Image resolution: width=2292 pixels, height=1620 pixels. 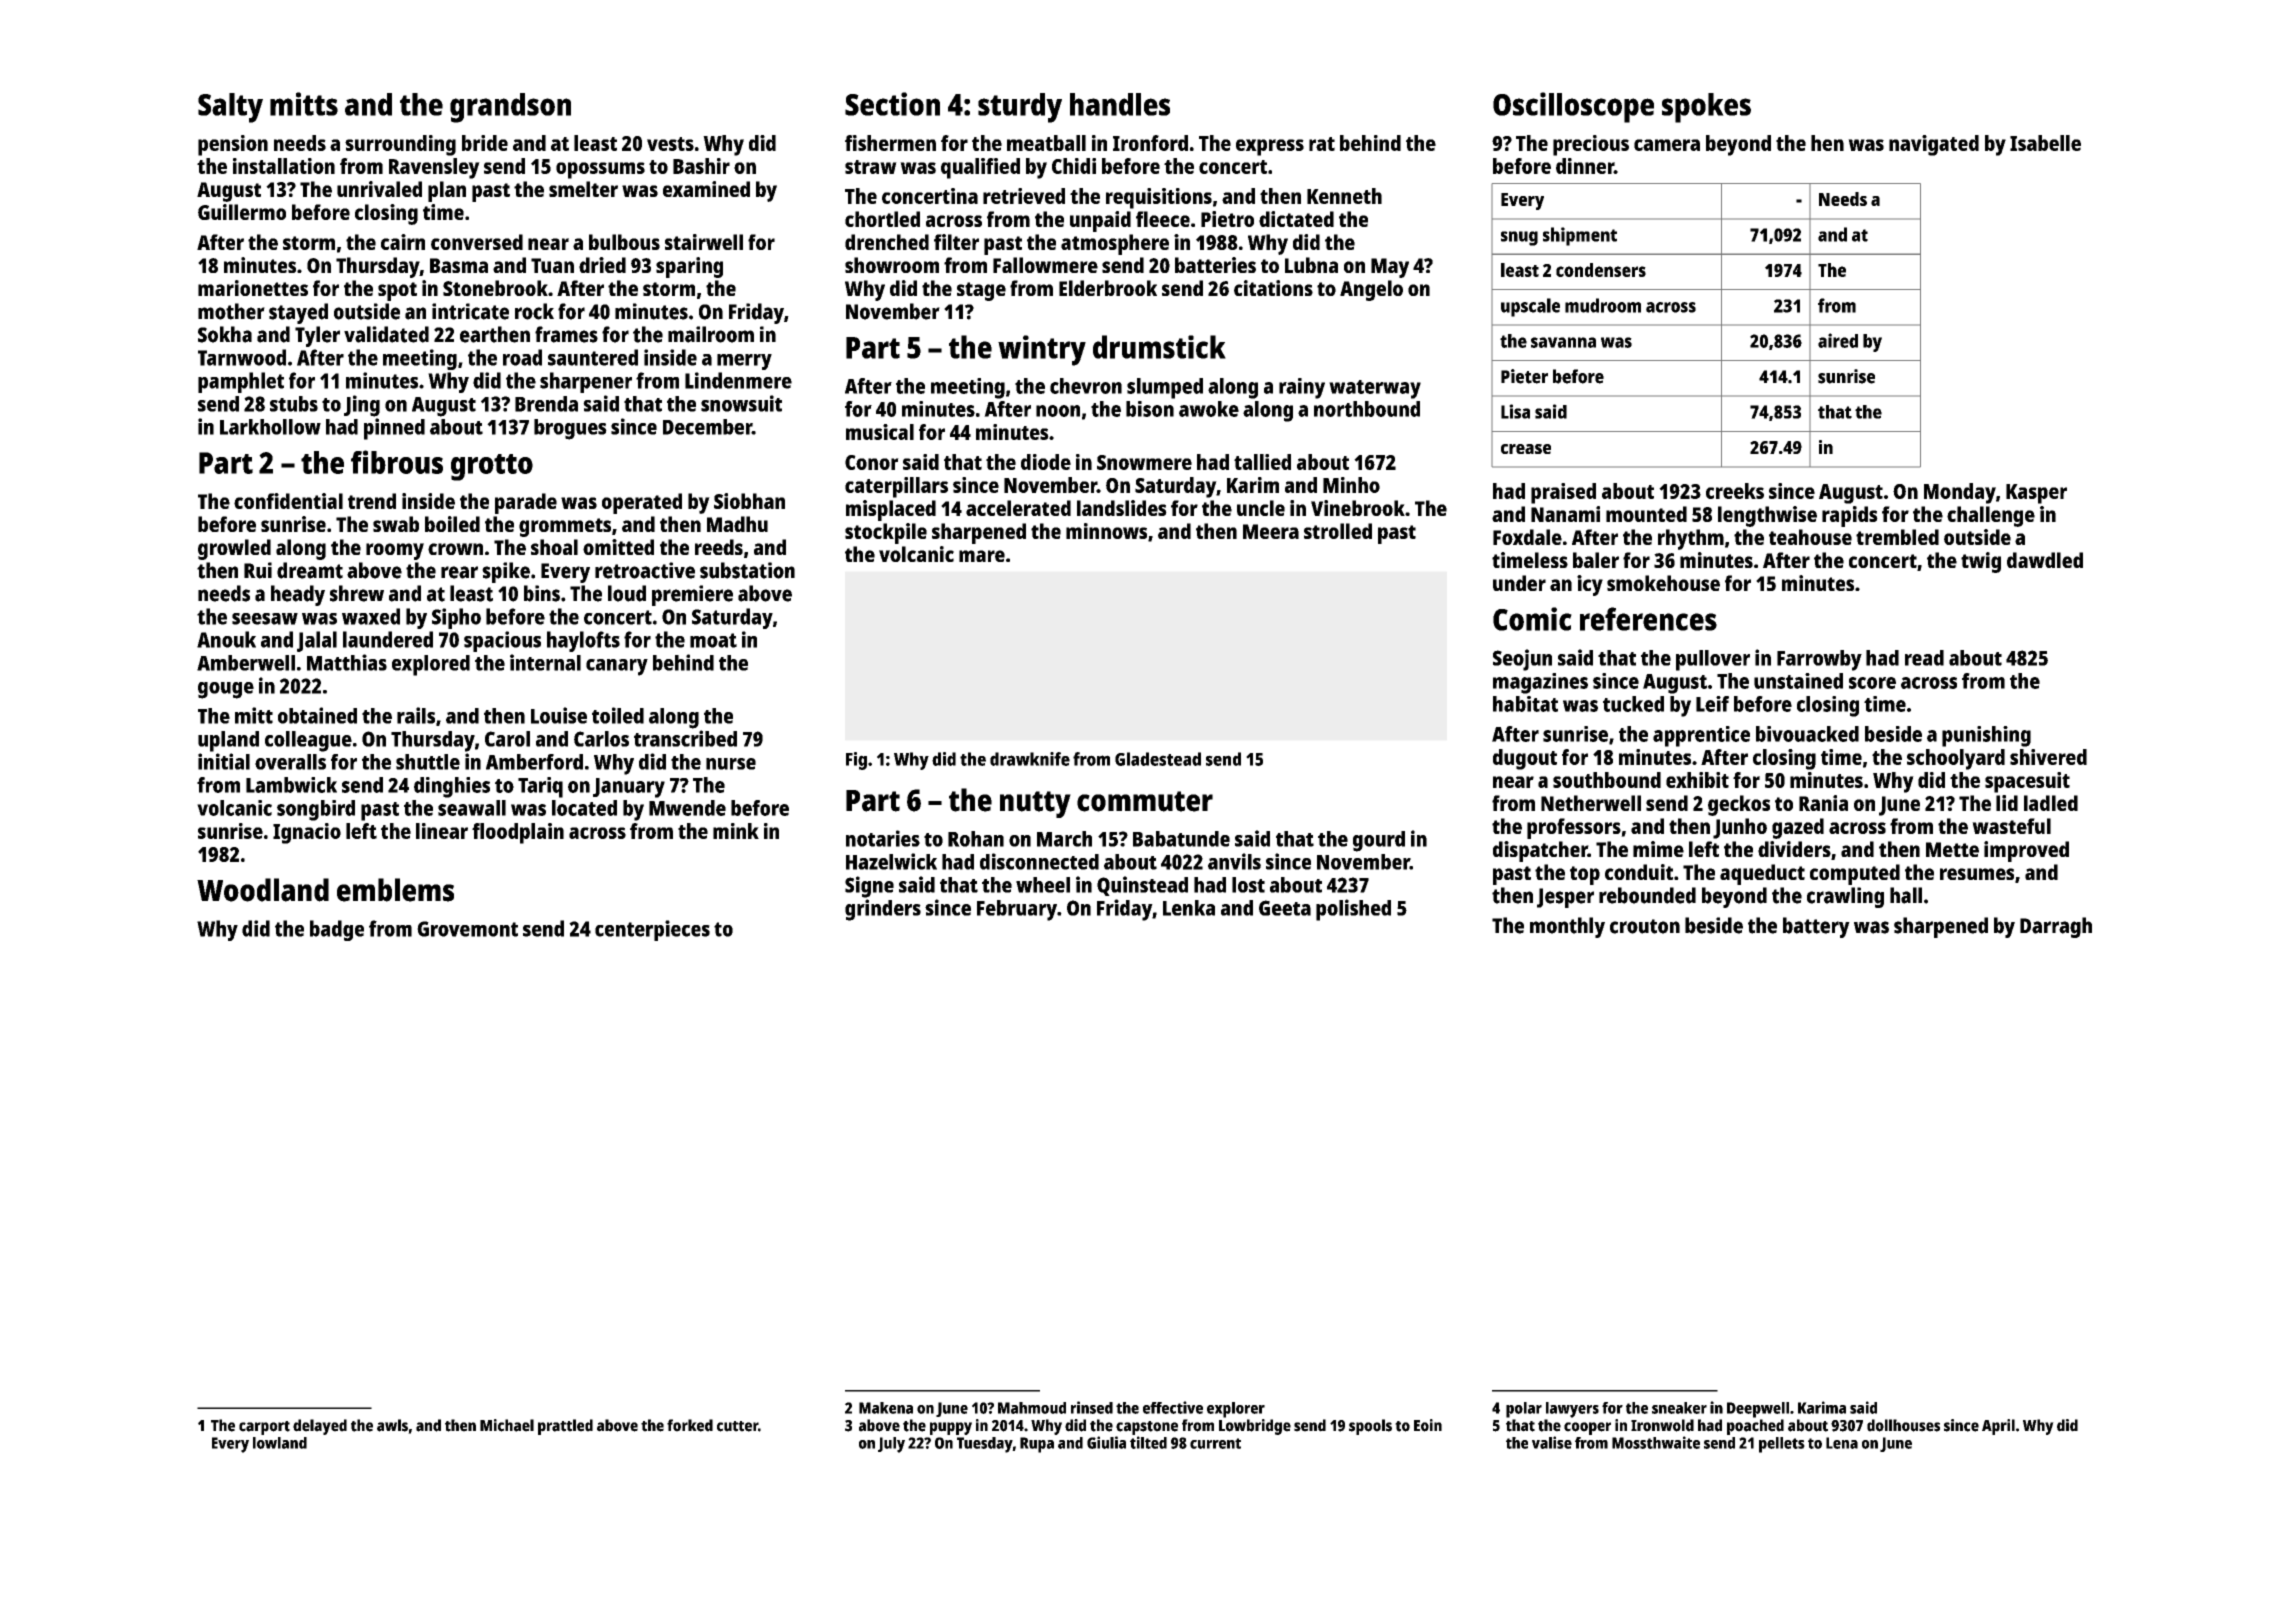 I want to click on examined, so click(x=706, y=189).
